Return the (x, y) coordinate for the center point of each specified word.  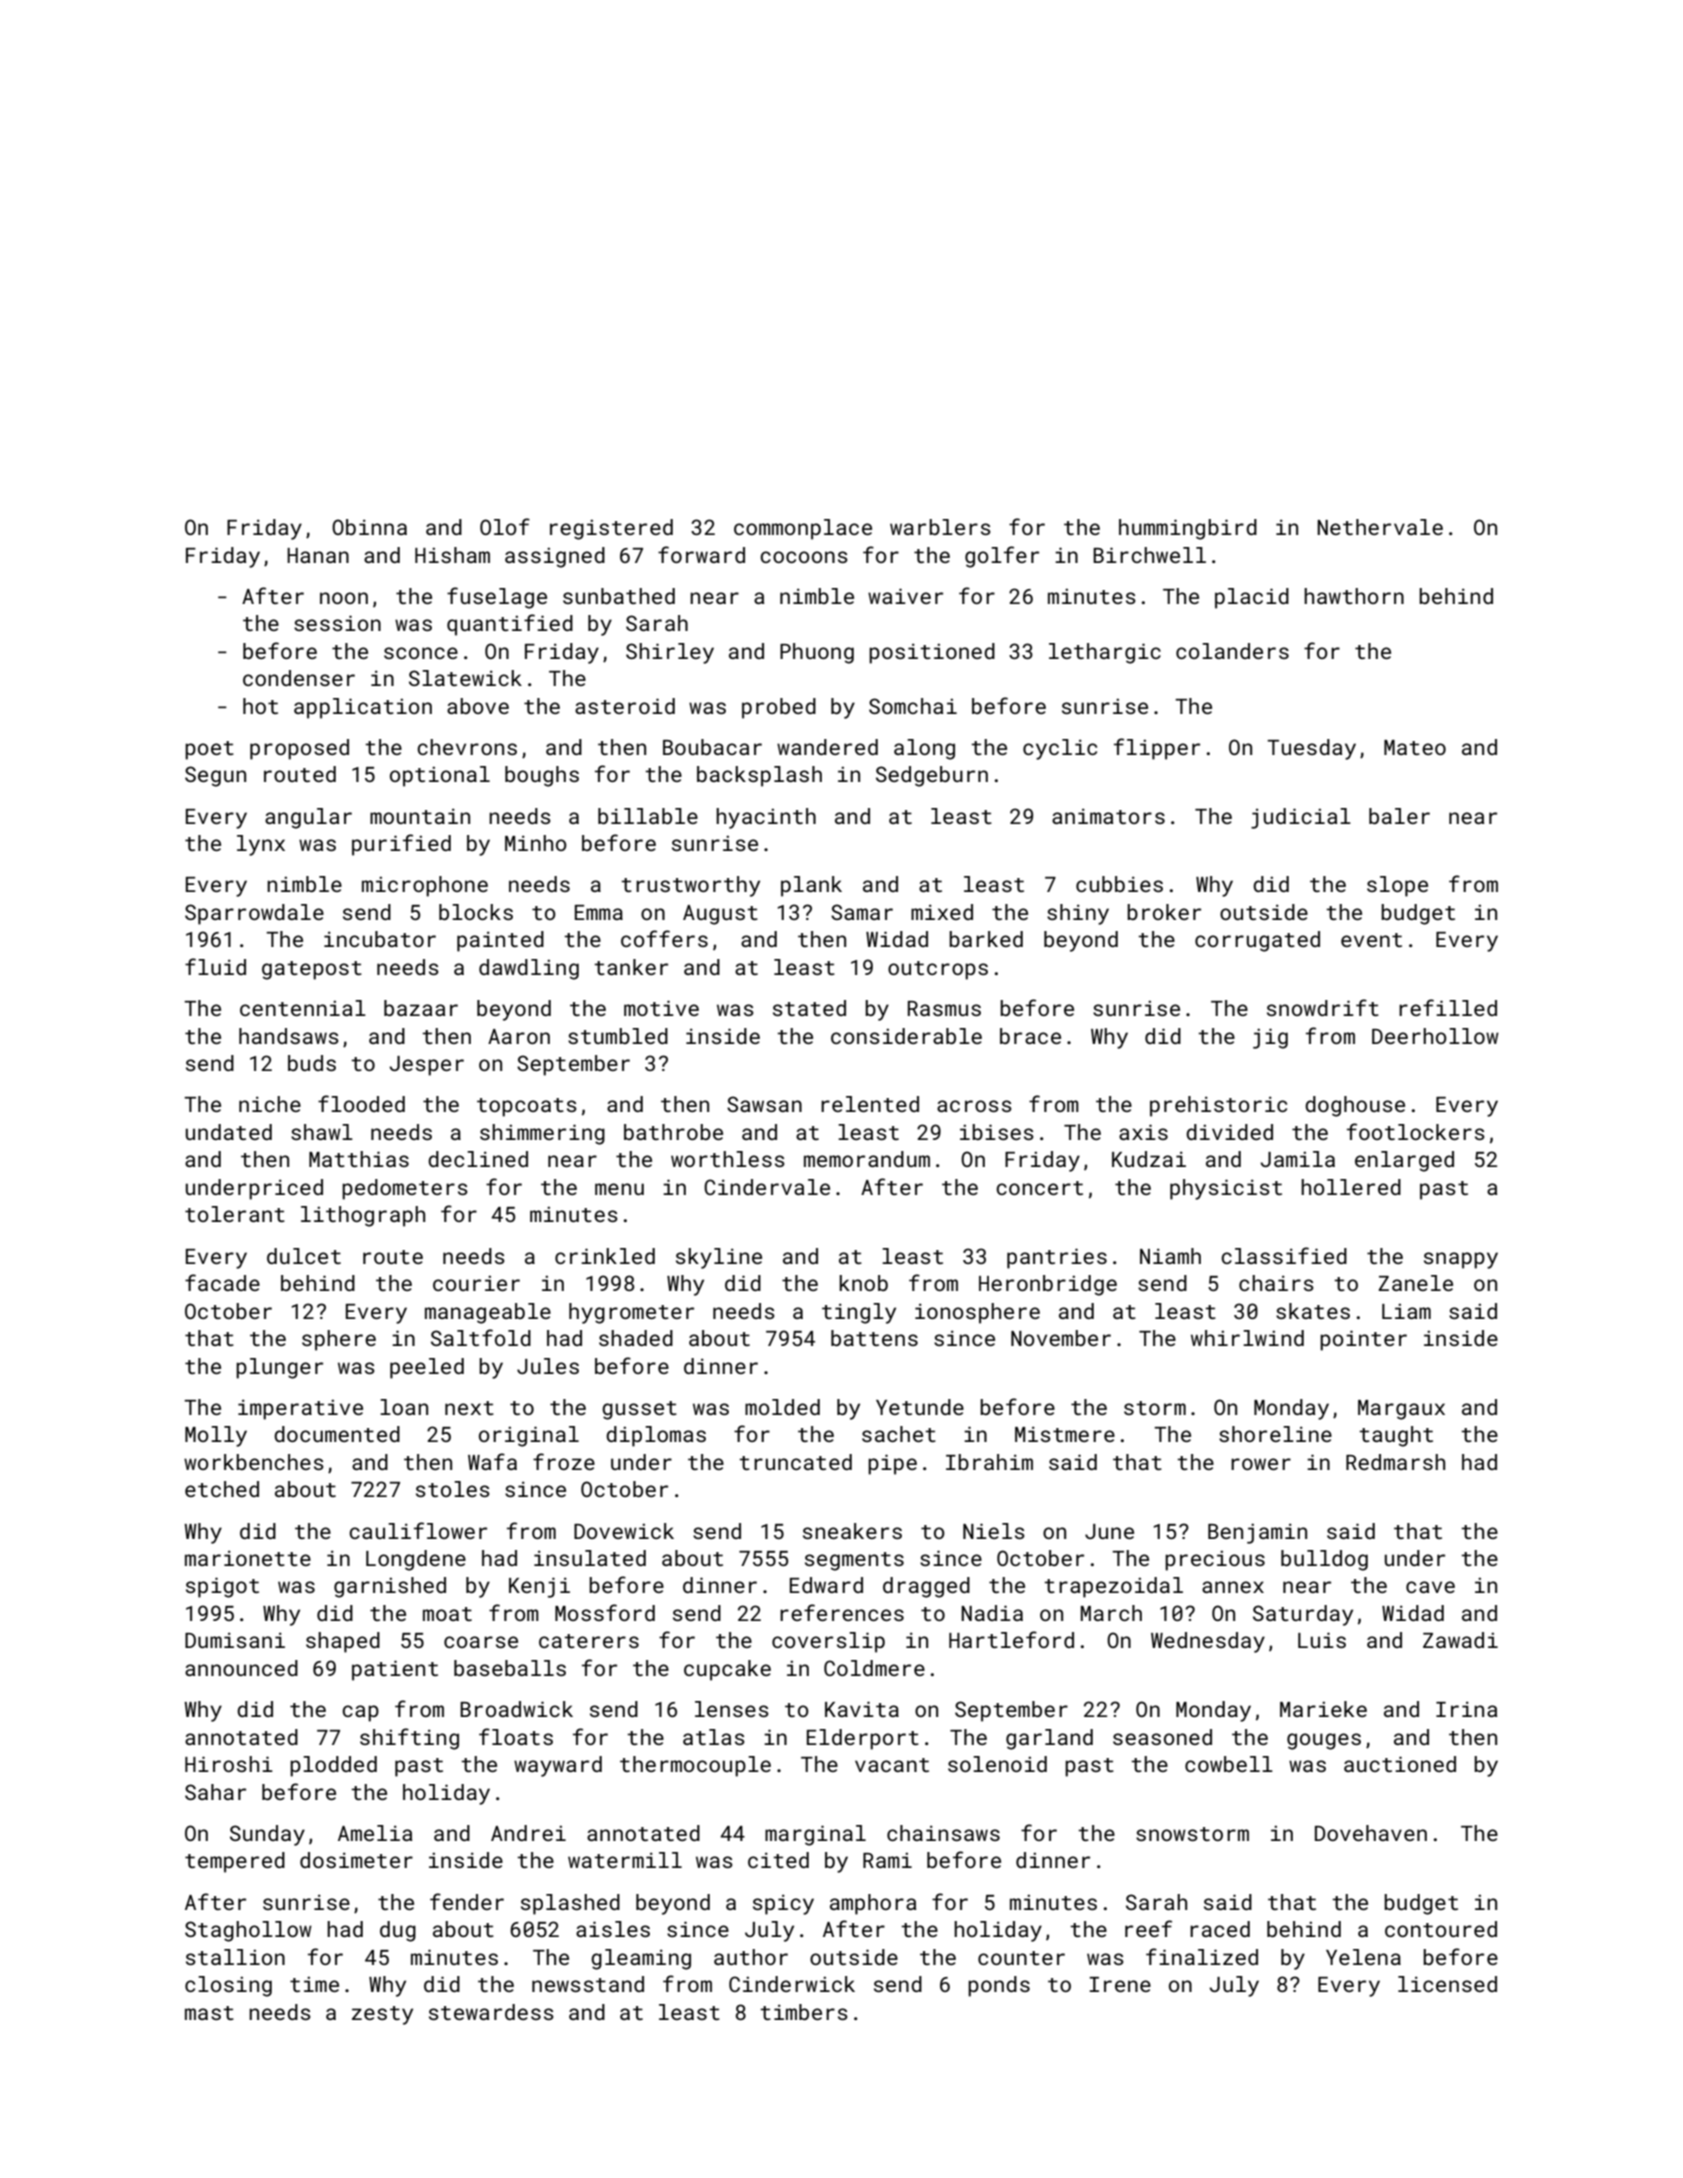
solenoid (997, 1764)
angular (308, 818)
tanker (631, 967)
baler (1399, 816)
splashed (570, 1904)
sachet (899, 1434)
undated (229, 1132)
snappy (1461, 1260)
